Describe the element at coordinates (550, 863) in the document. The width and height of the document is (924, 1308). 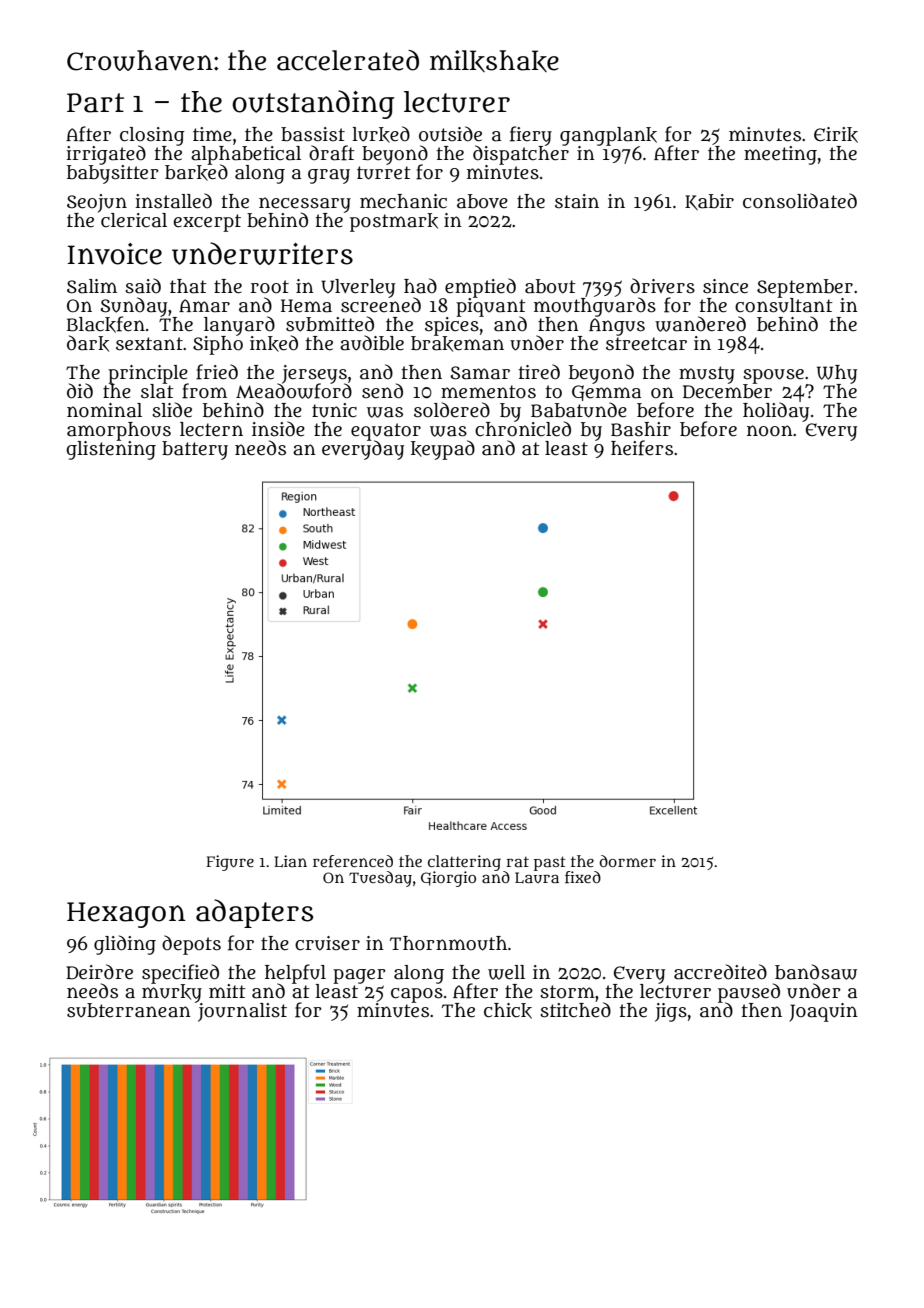
I see `past` at that location.
